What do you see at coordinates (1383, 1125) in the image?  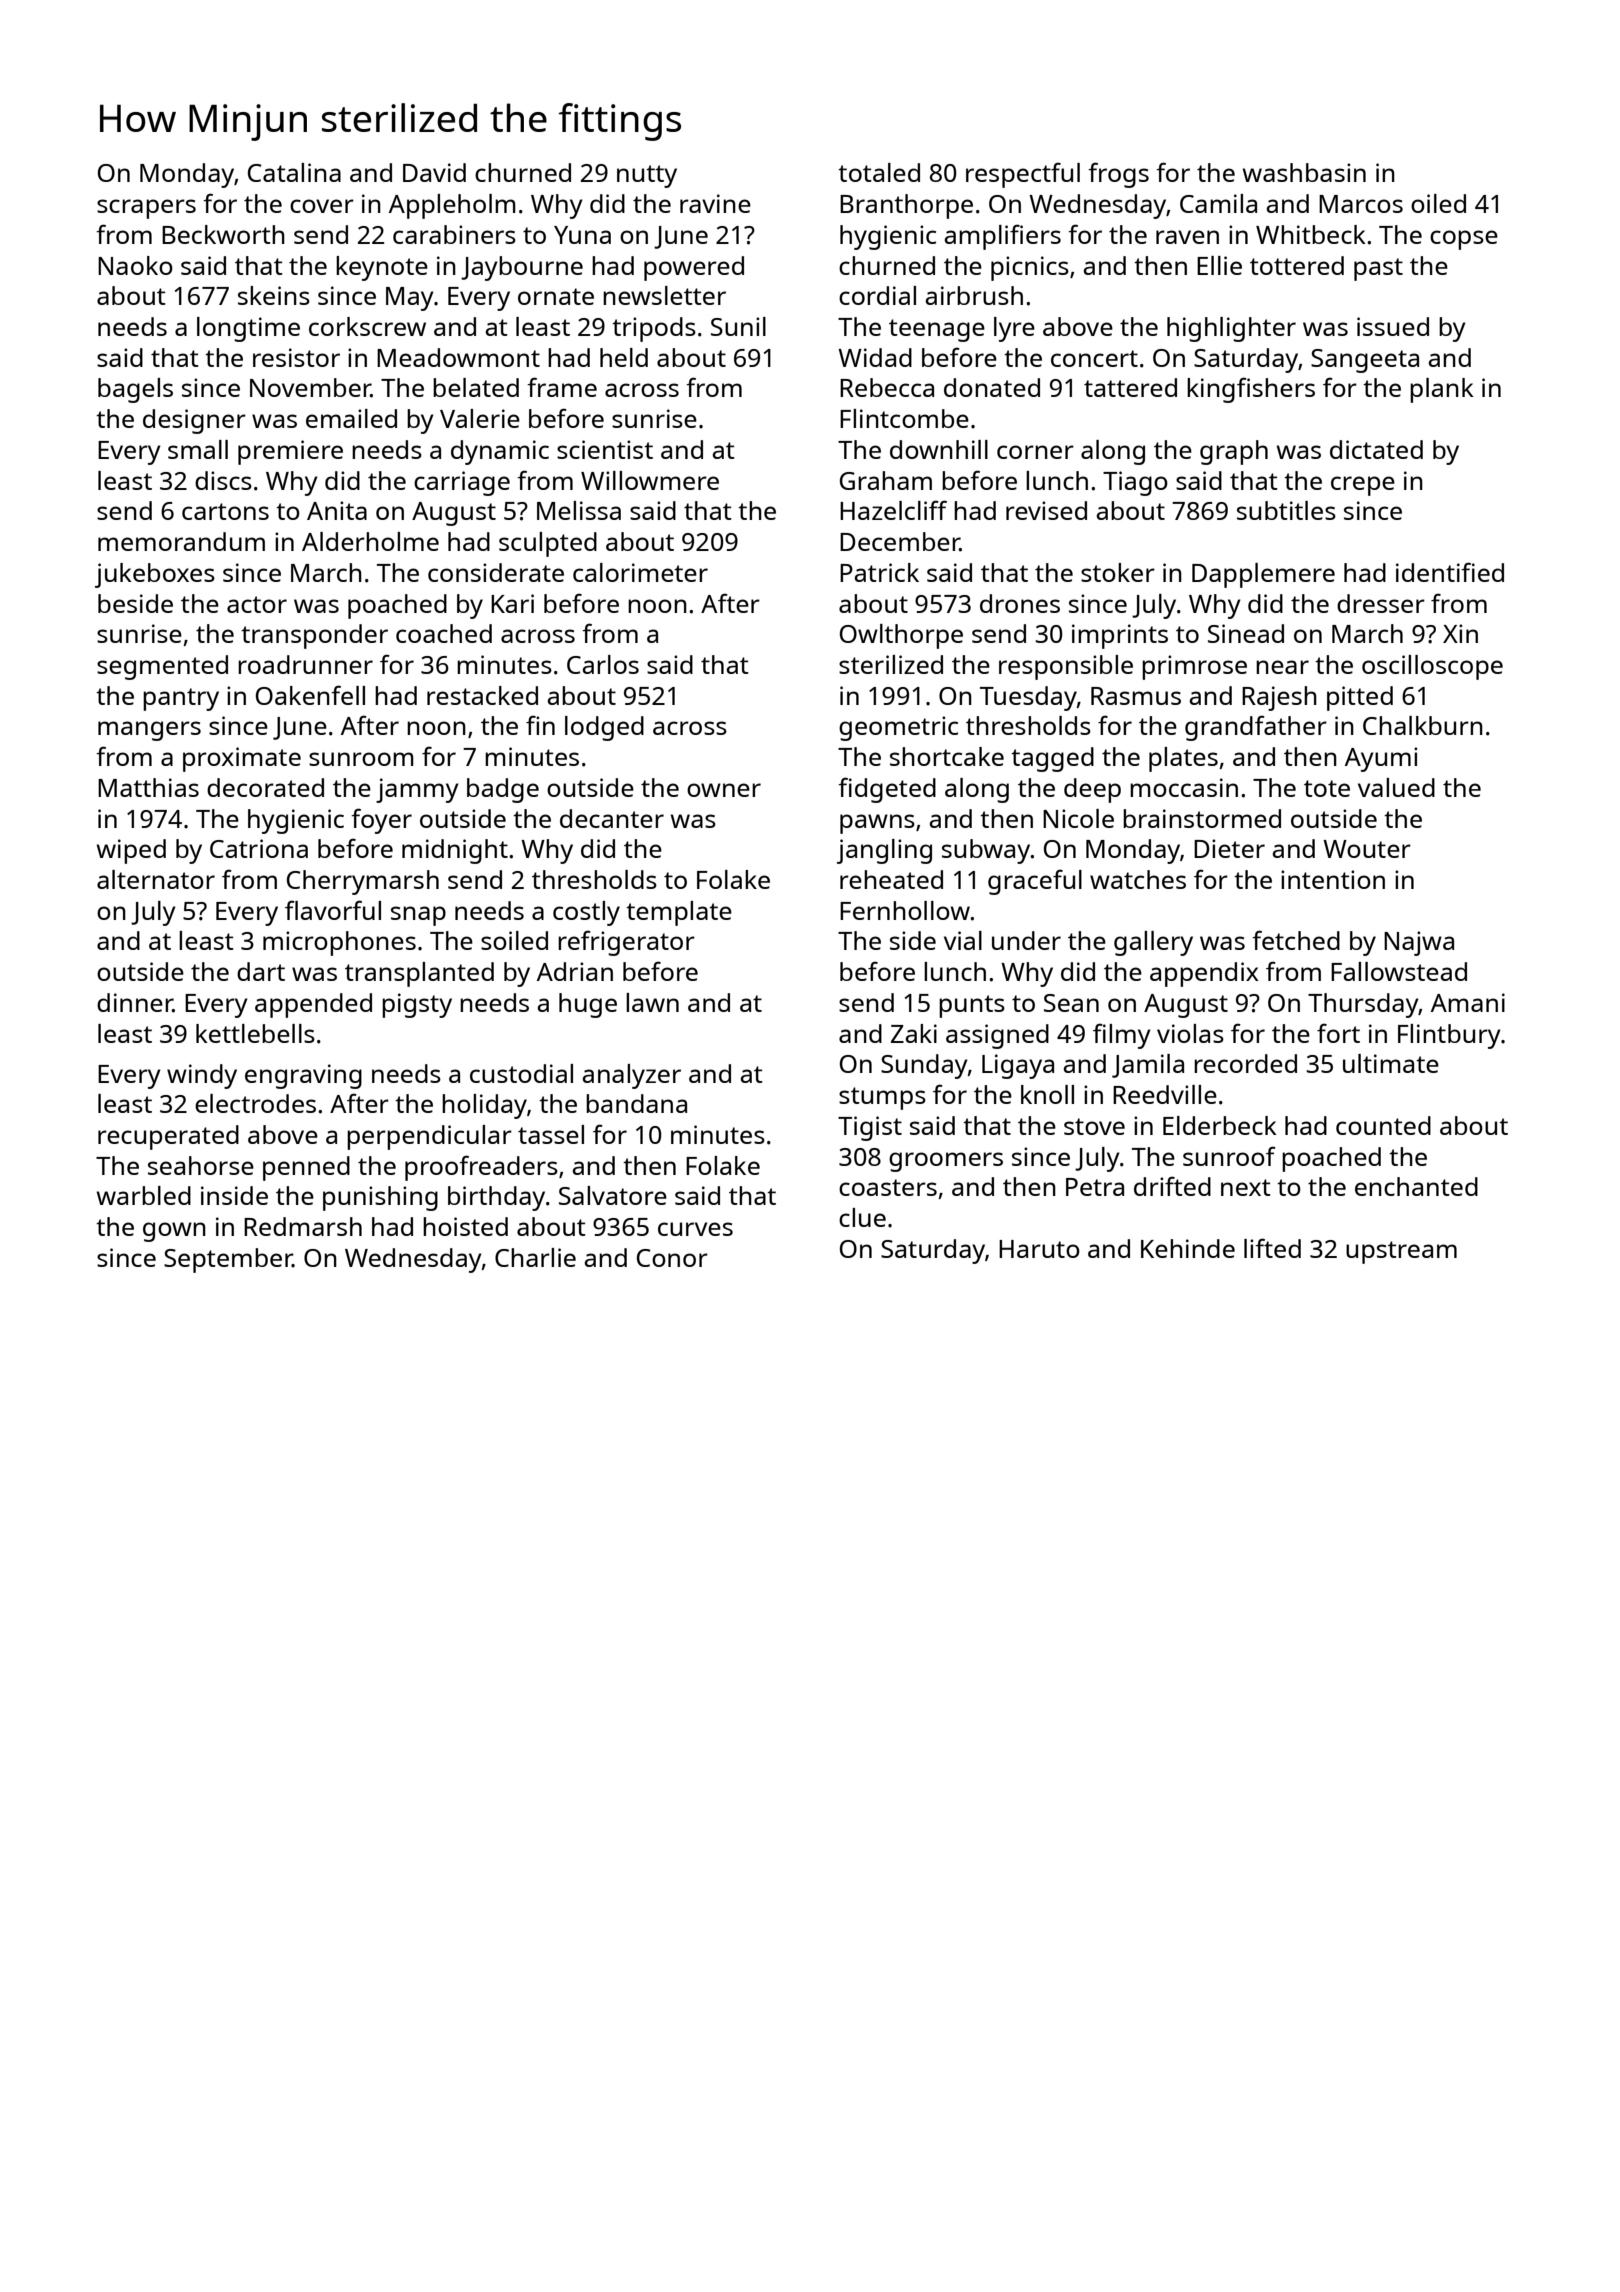 I see `counted` at bounding box center [1383, 1125].
